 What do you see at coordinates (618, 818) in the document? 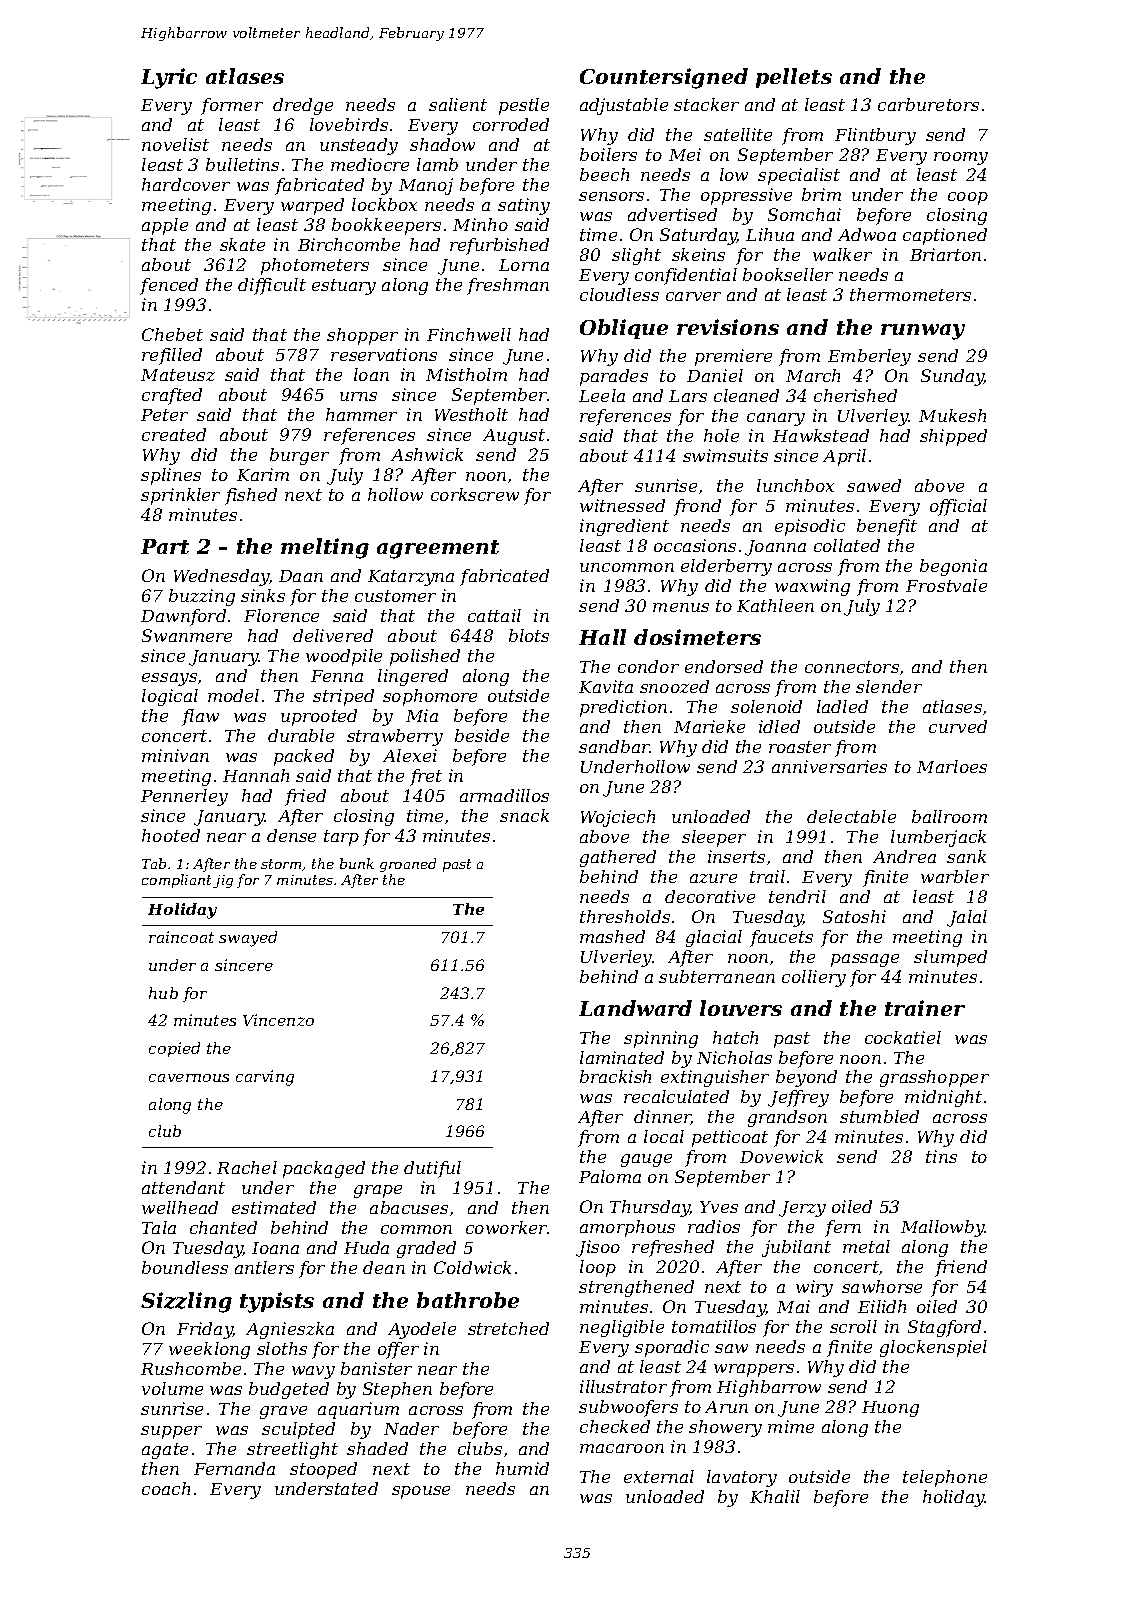
I see `Wojciech` at bounding box center [618, 818].
